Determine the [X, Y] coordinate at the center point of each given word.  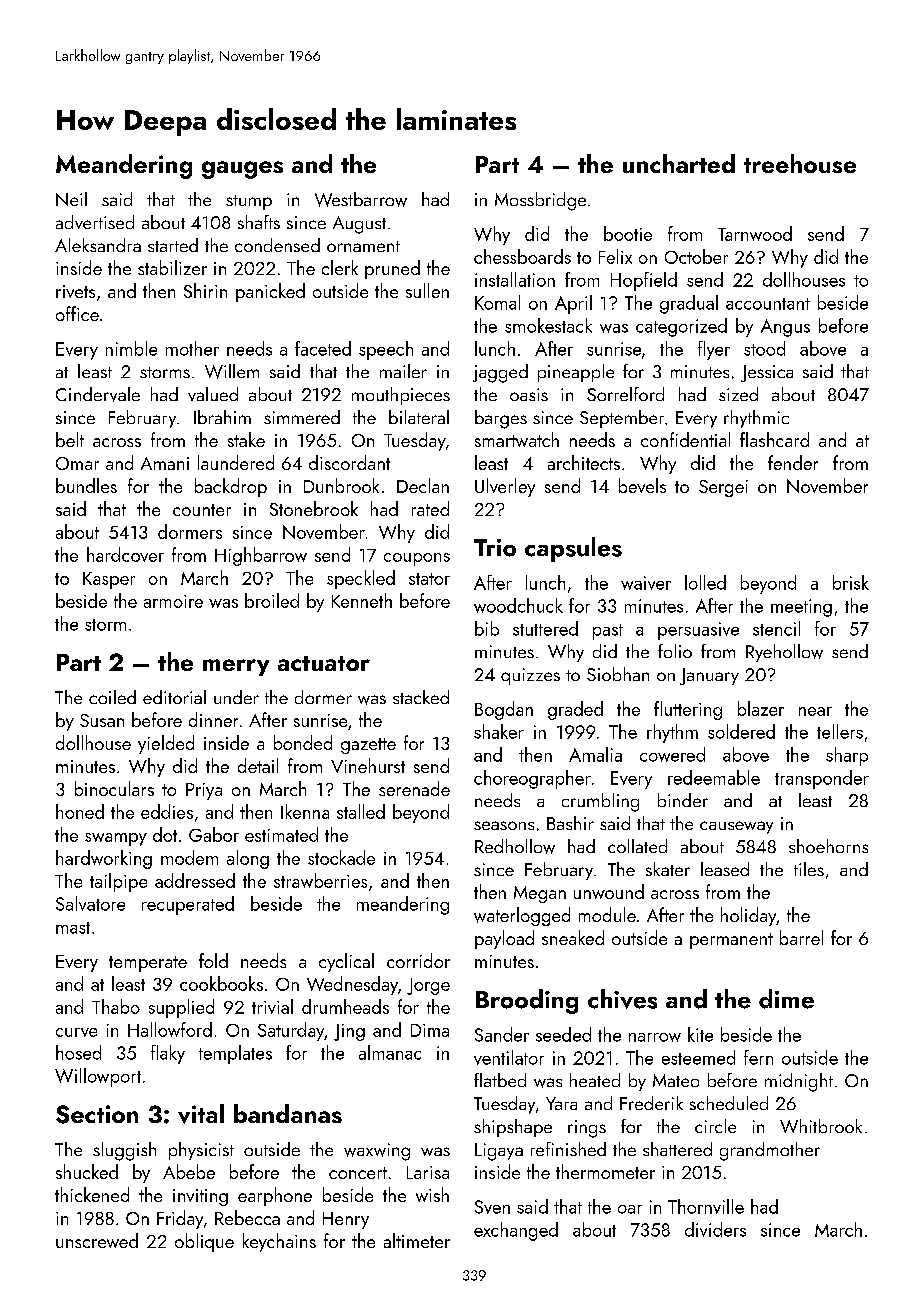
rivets [75, 291]
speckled [361, 579]
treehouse [800, 163]
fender [793, 462]
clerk [340, 267]
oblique [204, 1242]
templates [235, 1054]
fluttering [688, 710]
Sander [502, 1034]
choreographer [532, 779]
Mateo [676, 1080]
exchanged [516, 1231]
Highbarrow [261, 556]
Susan [102, 720]
